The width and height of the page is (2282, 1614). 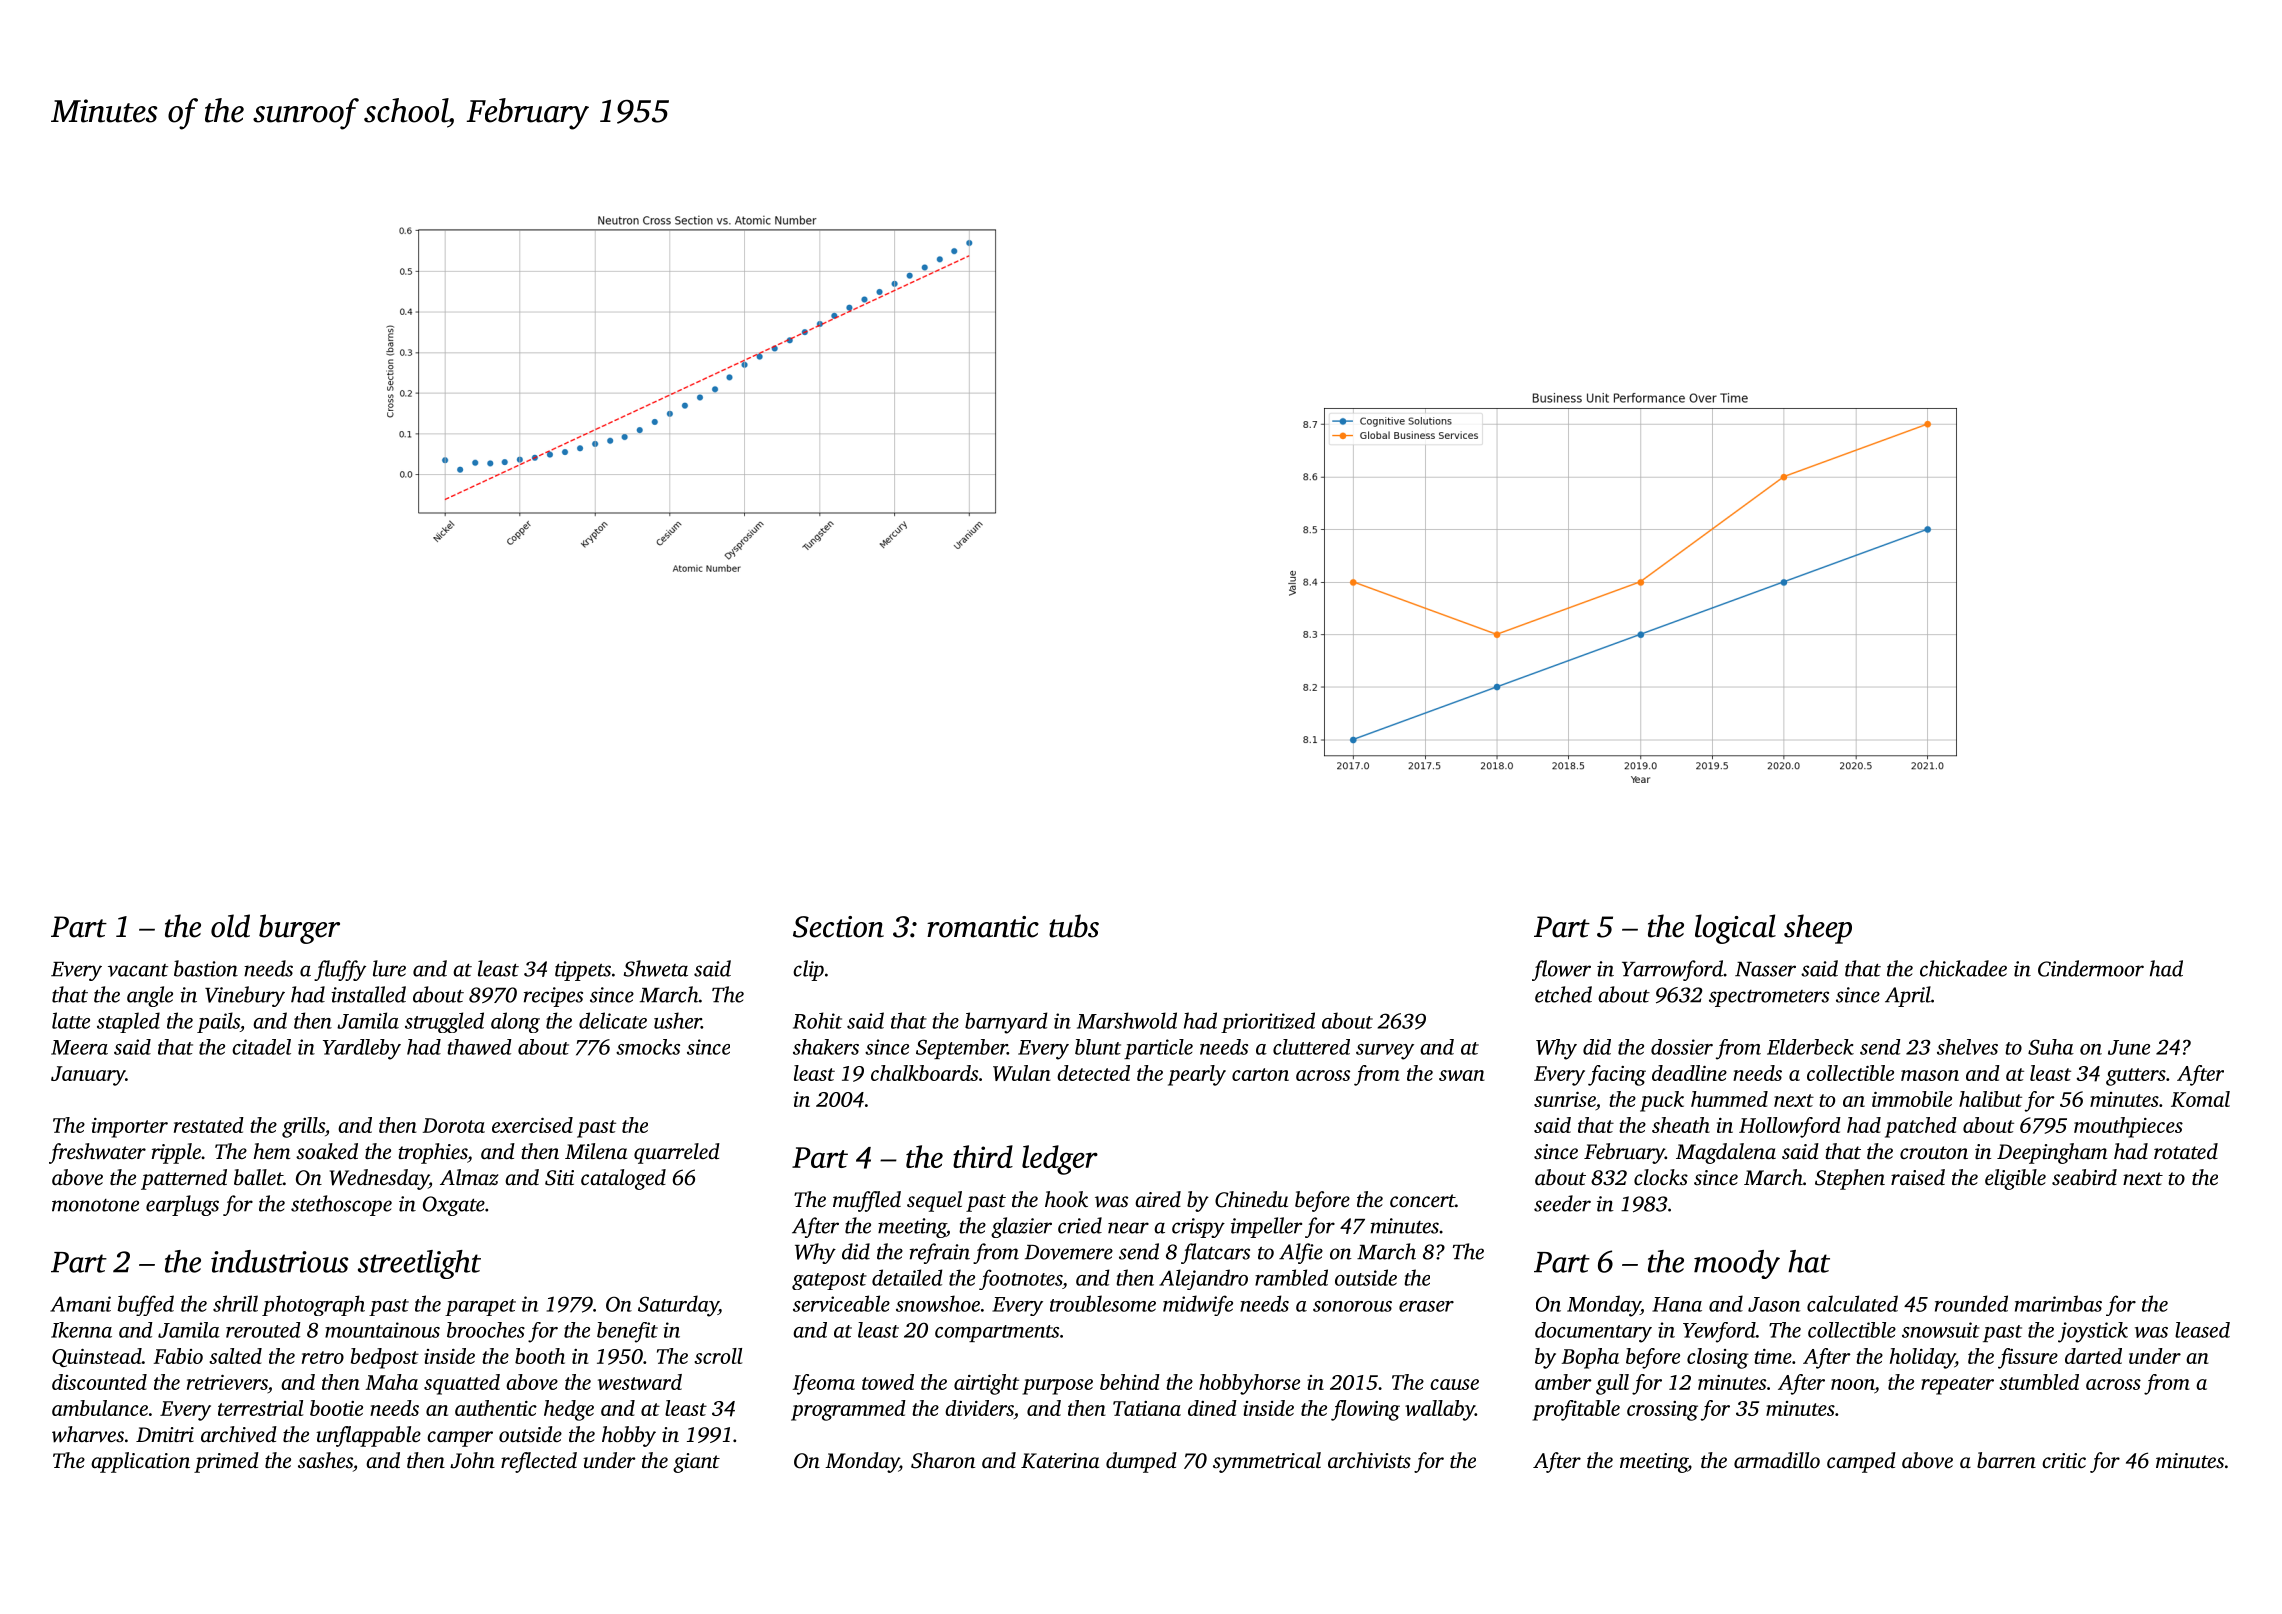 What do you see at coordinates (983, 927) in the page?
I see `romantic` at bounding box center [983, 927].
